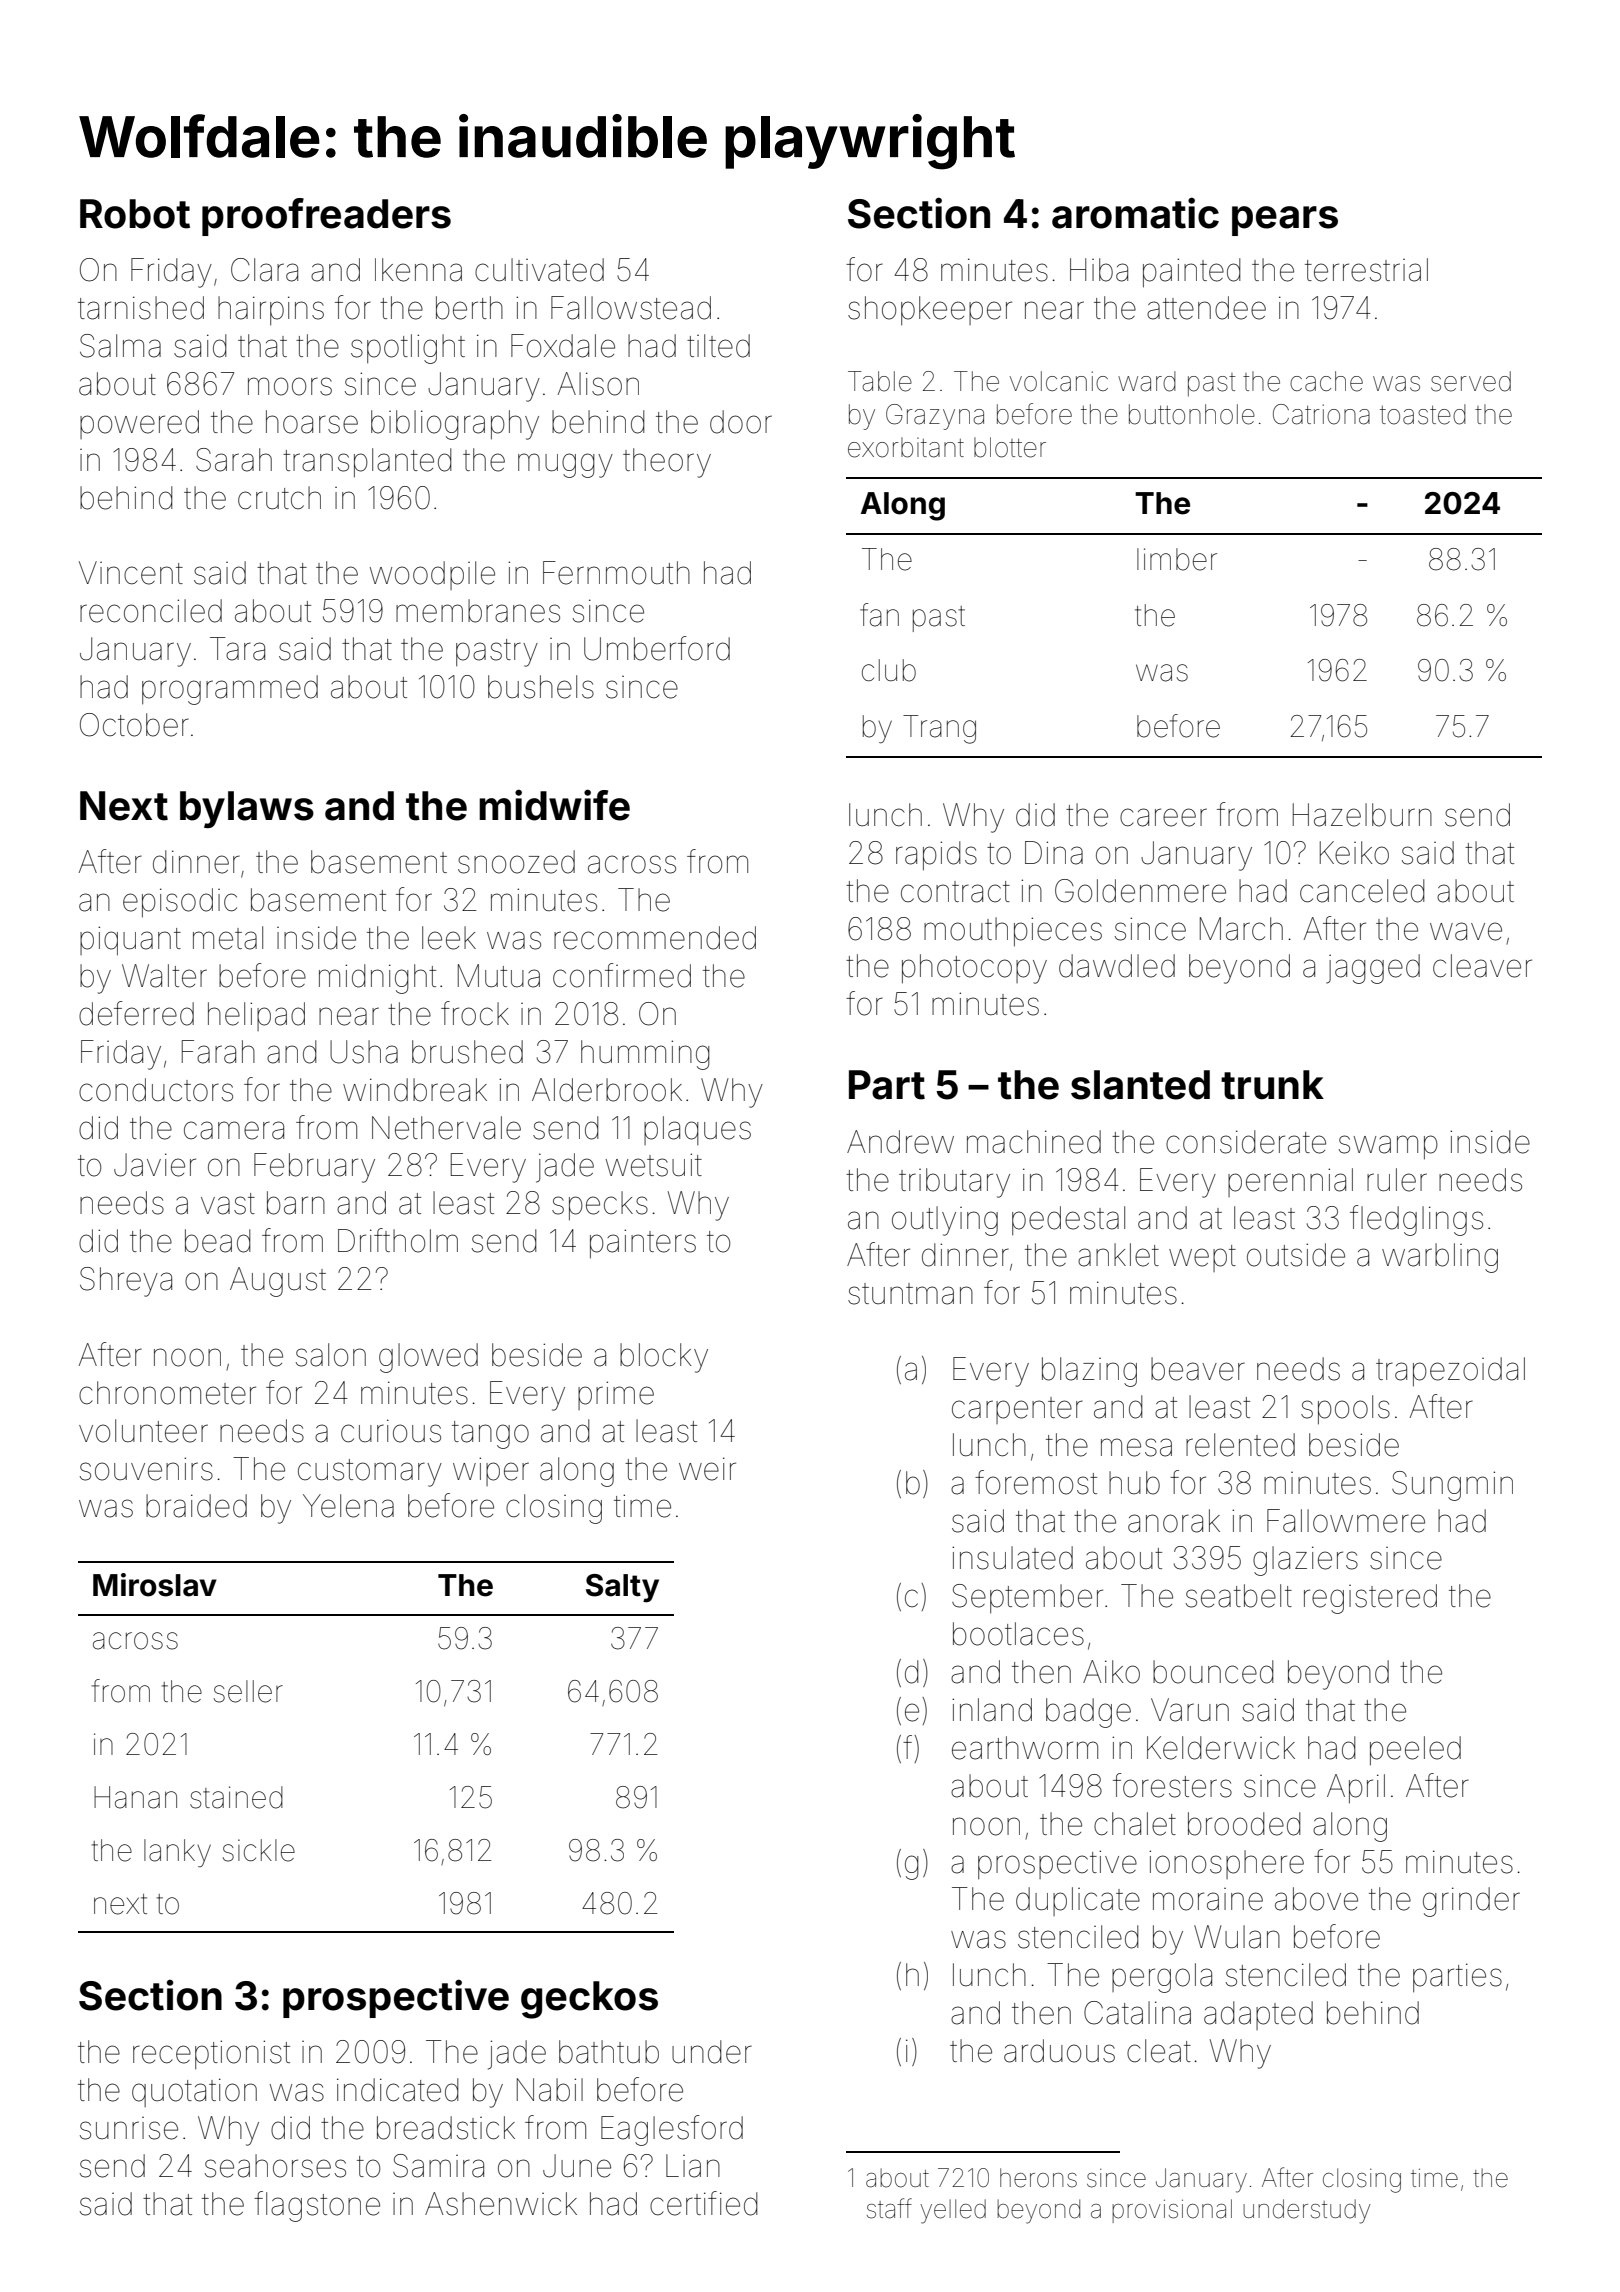 This screenshot has height=2292, width=1620. I want to click on shopkeeper, so click(930, 310).
